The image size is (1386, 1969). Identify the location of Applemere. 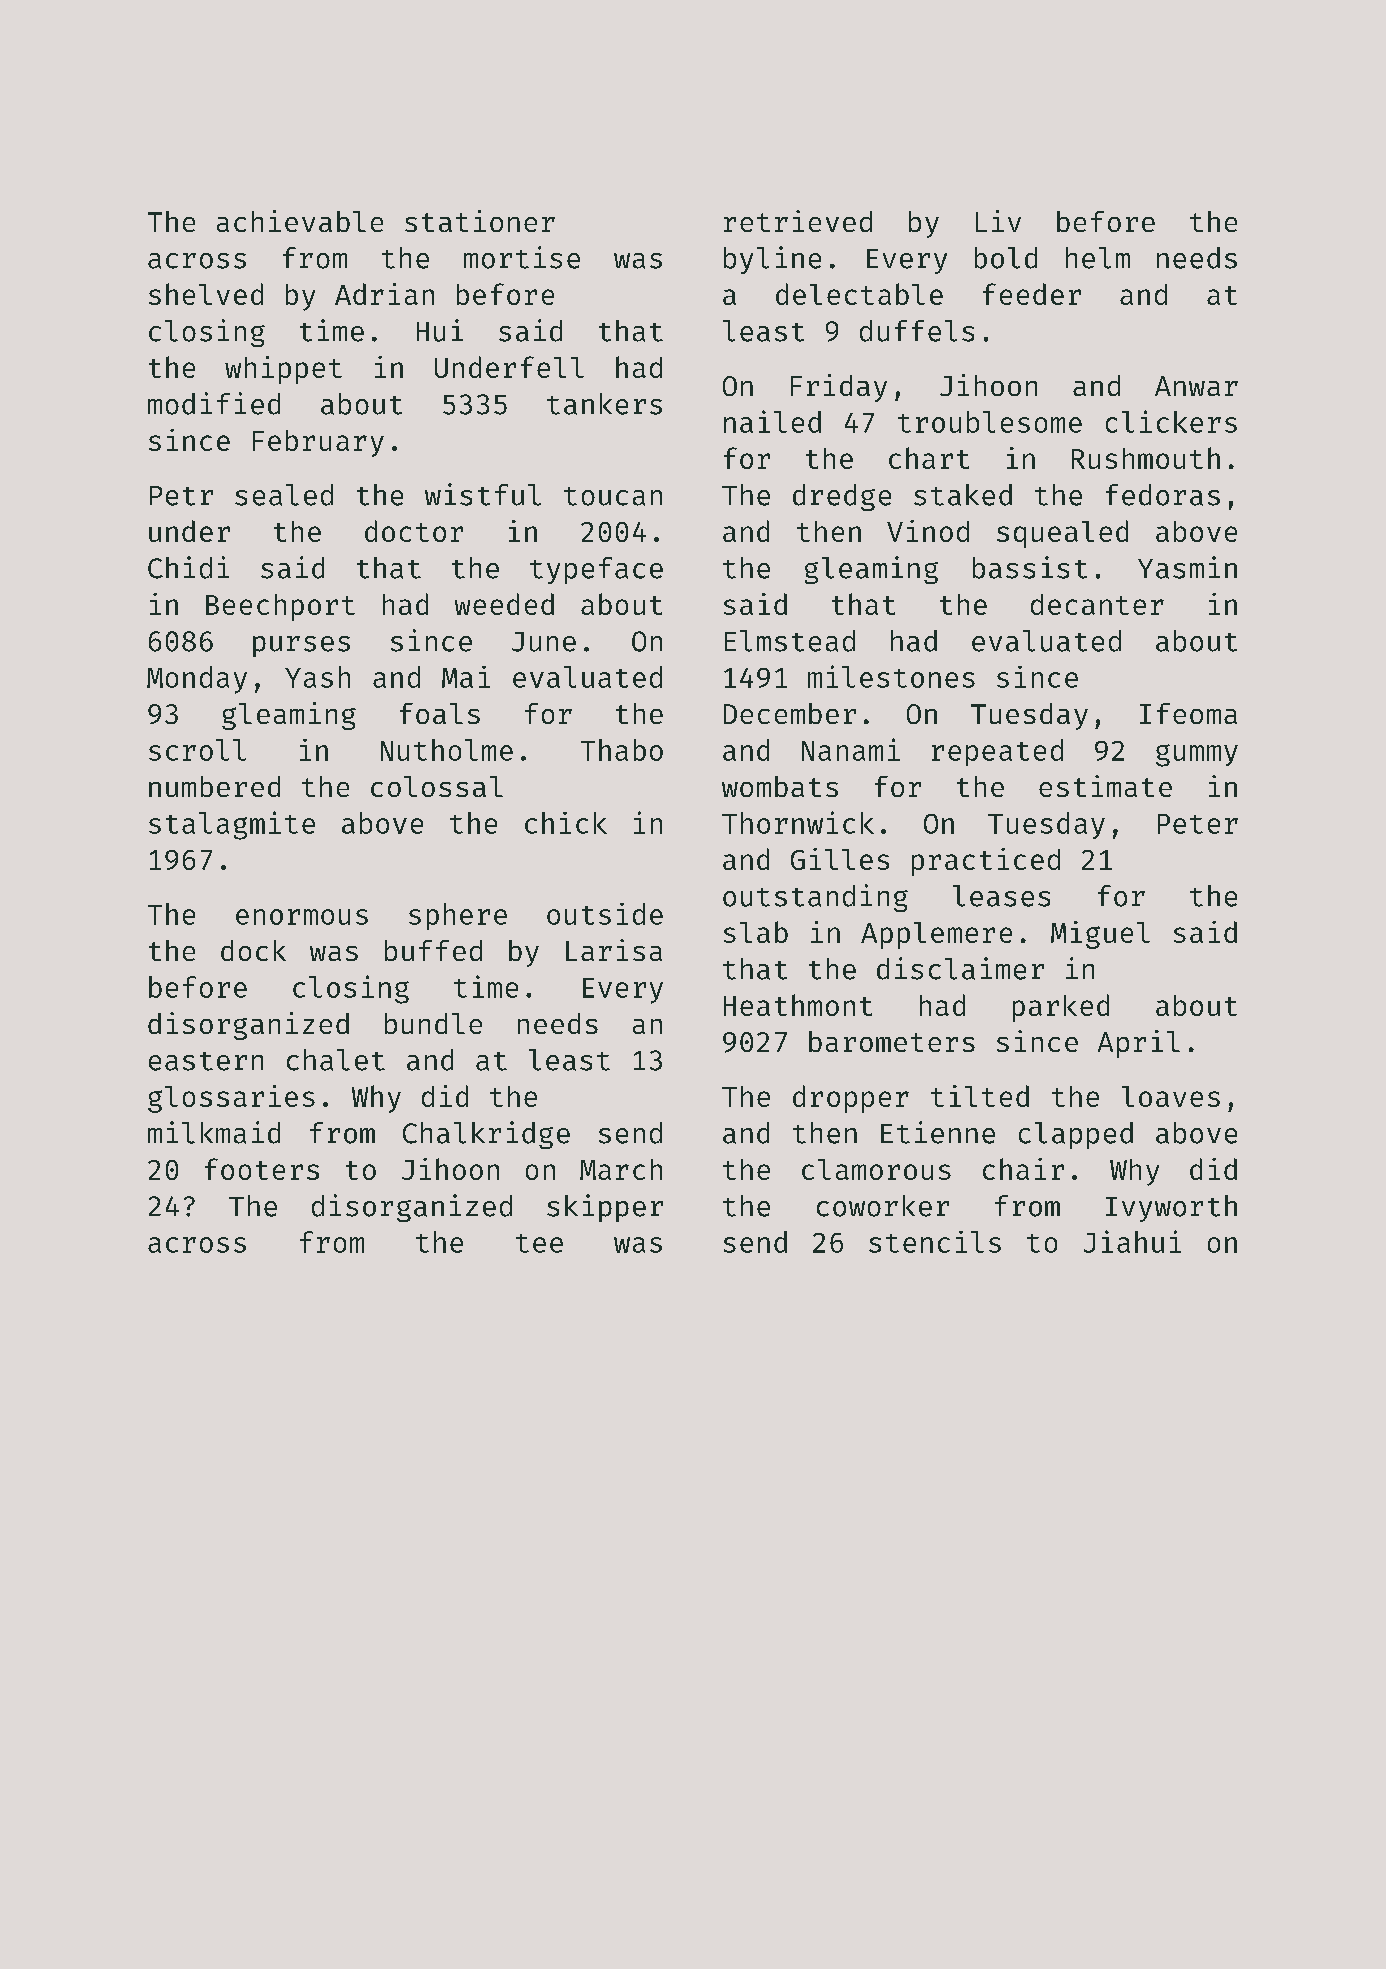
(936, 935).
